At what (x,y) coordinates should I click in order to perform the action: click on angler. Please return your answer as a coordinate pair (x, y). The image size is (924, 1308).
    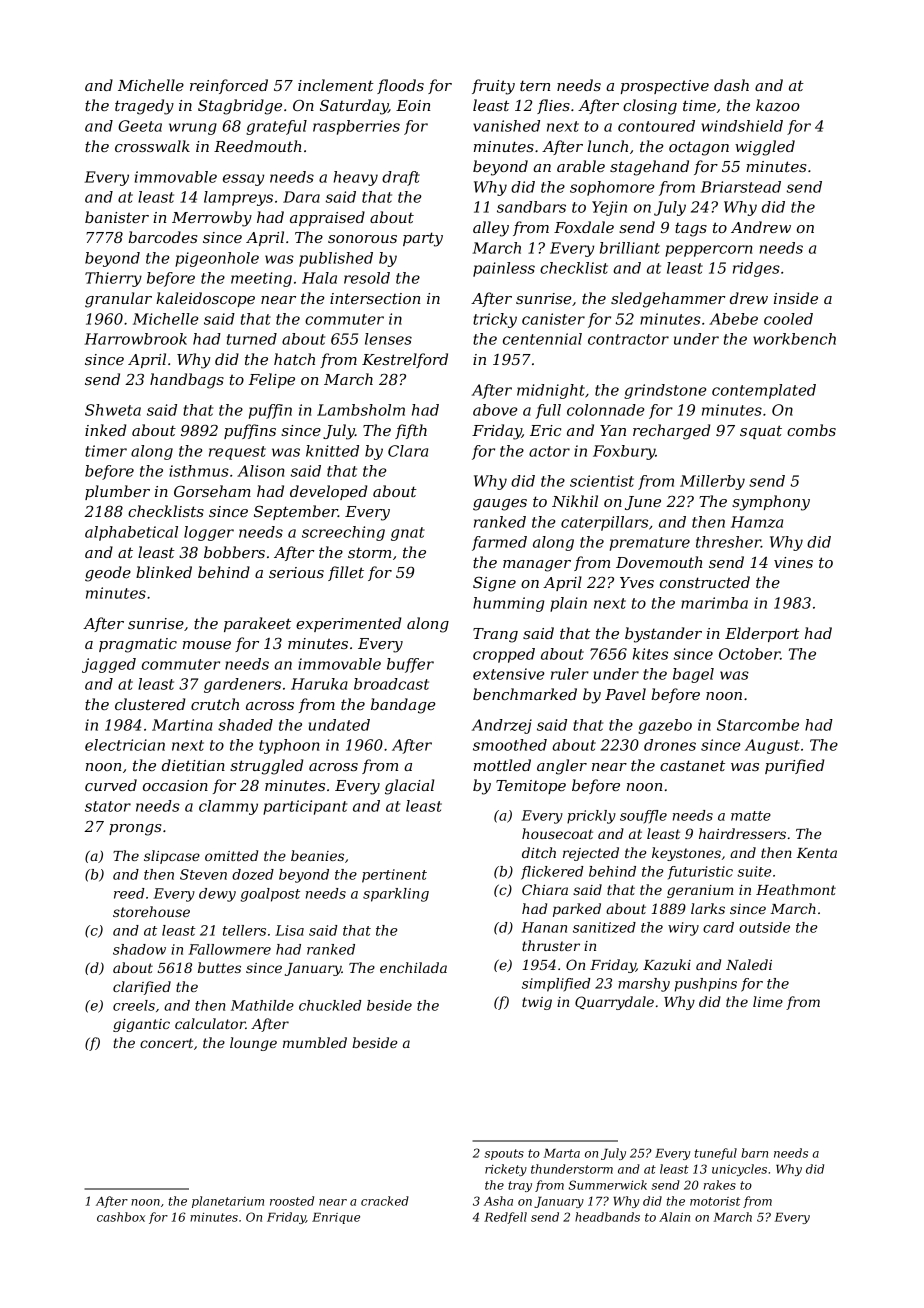
    Looking at the image, I should click on (562, 767).
